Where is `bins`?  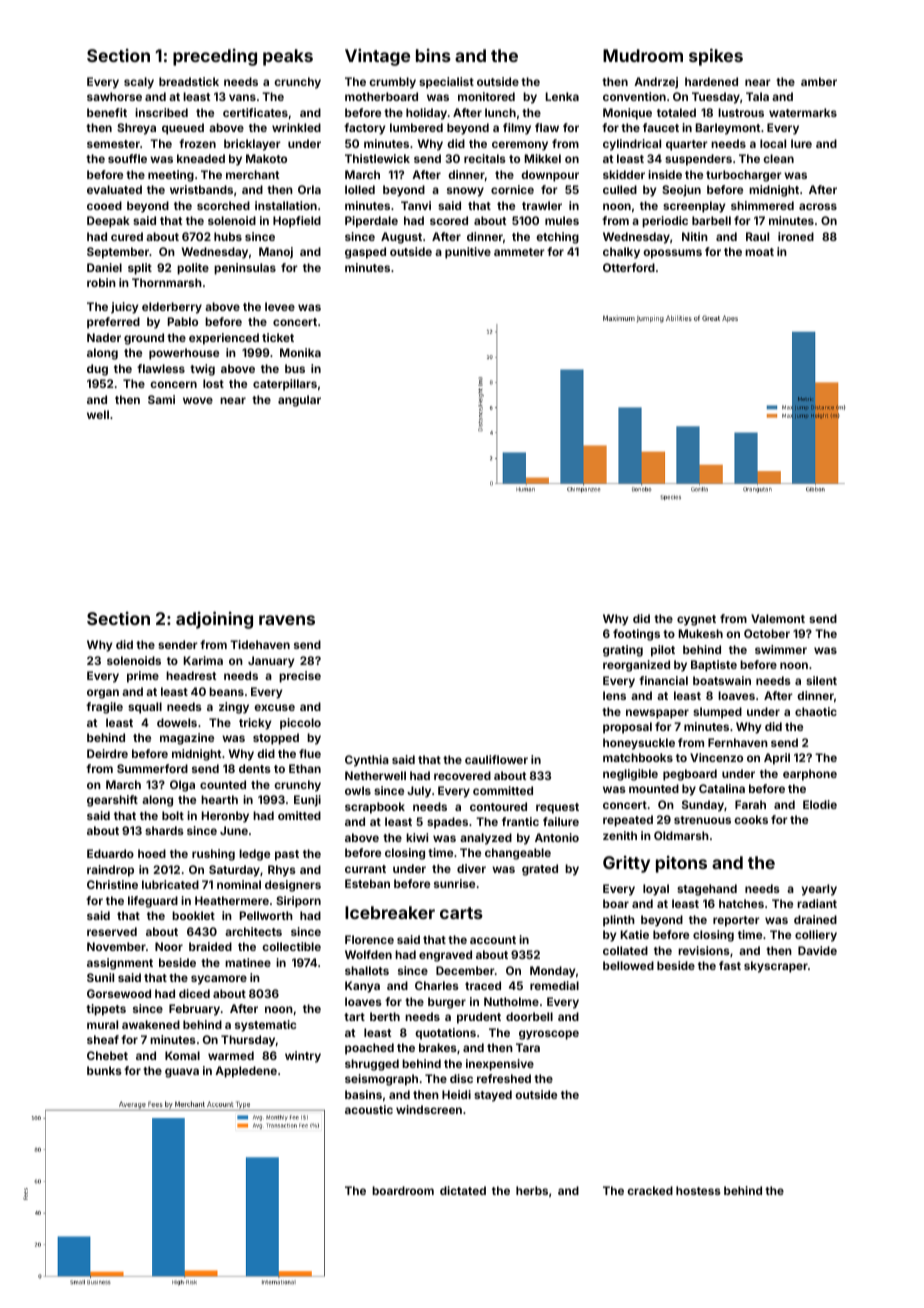
bins is located at coordinates (433, 55).
